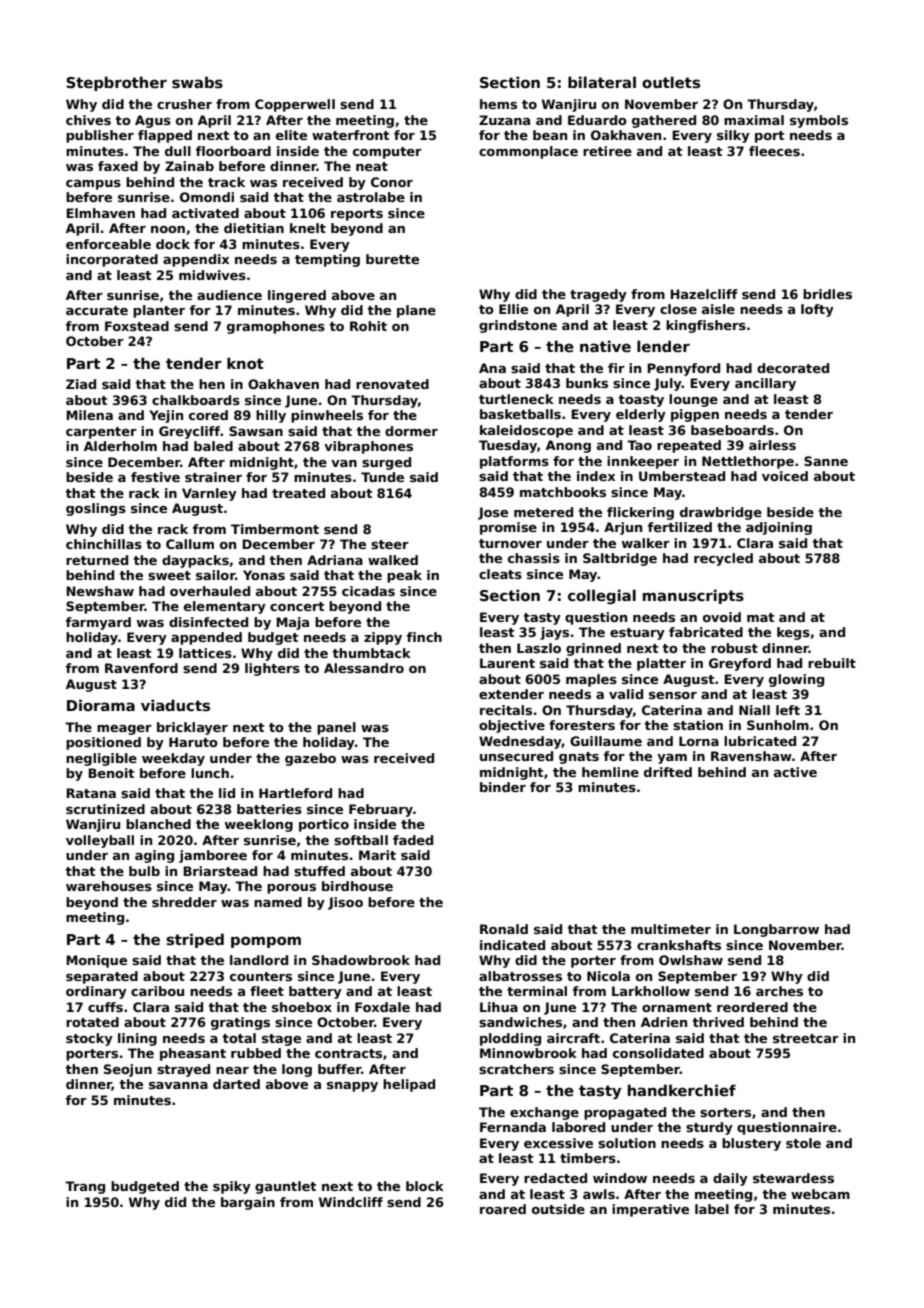 The width and height of the screenshot is (924, 1308). What do you see at coordinates (96, 961) in the screenshot?
I see `Monique` at bounding box center [96, 961].
